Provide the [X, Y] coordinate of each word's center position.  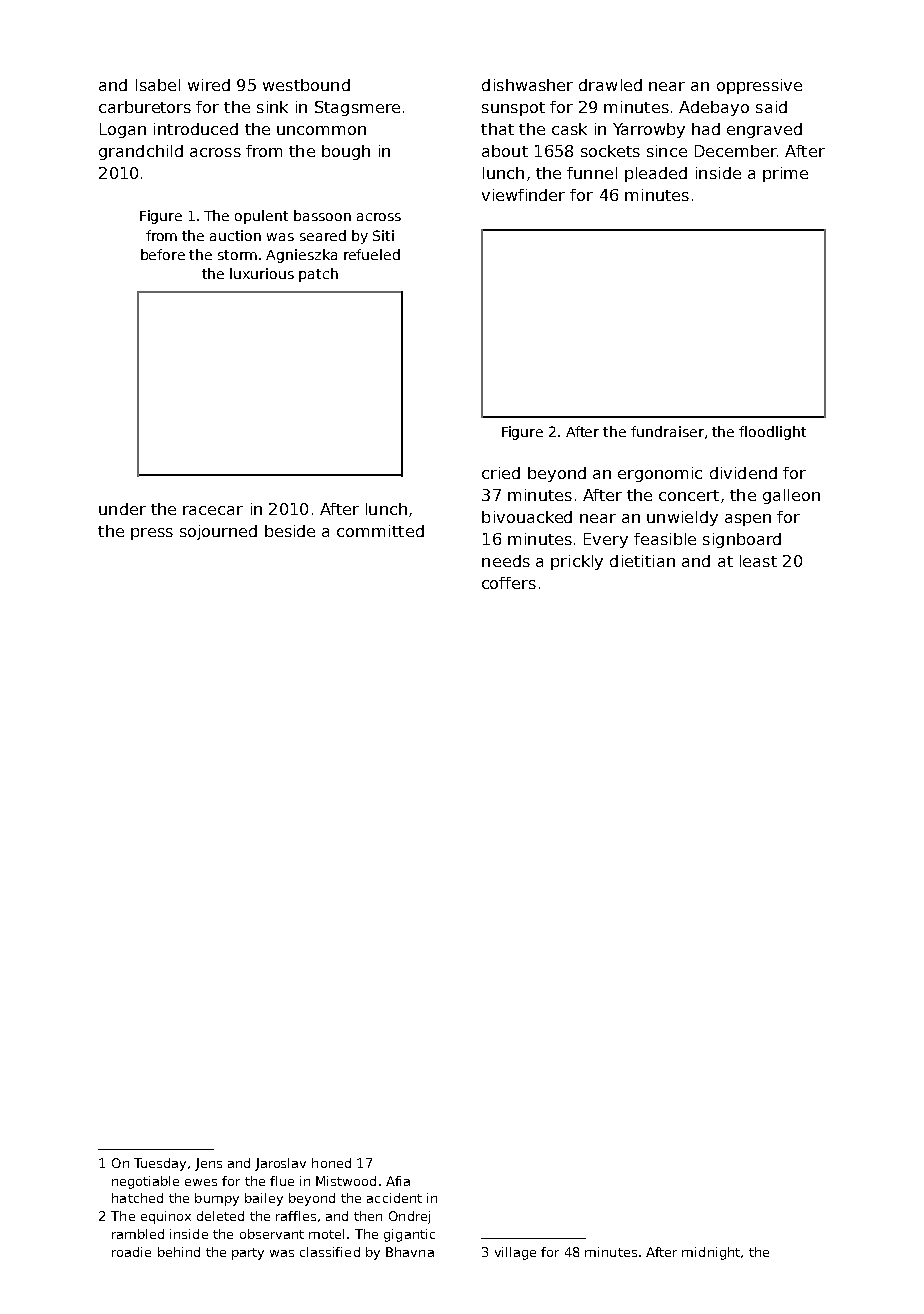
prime [785, 174]
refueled [372, 254]
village [515, 1253]
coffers [509, 583]
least [758, 561]
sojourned [218, 532]
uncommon [321, 130]
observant [272, 1234]
